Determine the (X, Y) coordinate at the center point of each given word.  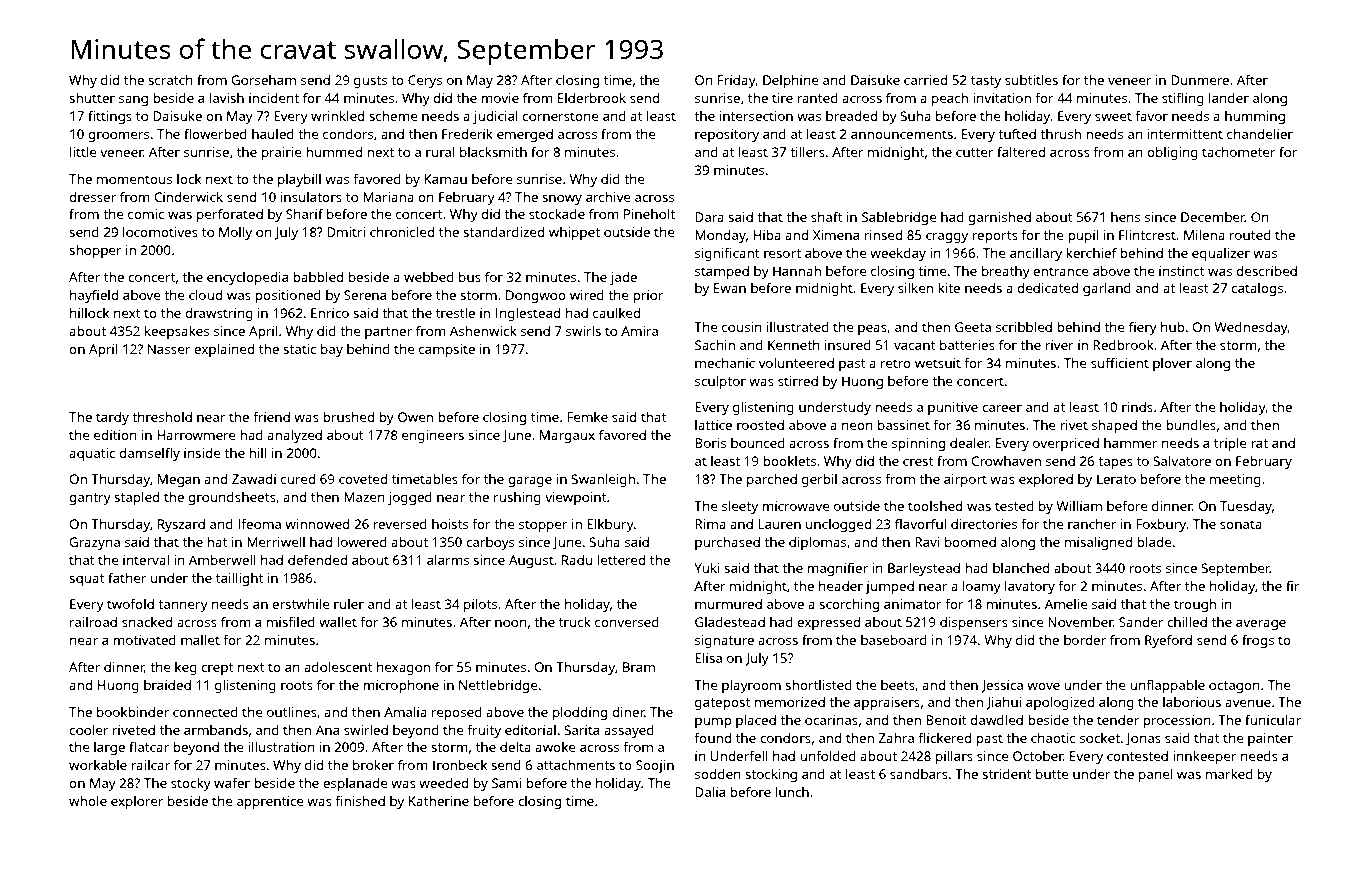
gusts (370, 82)
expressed (828, 623)
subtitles (1031, 80)
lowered (362, 542)
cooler (89, 730)
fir (1293, 585)
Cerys (425, 81)
